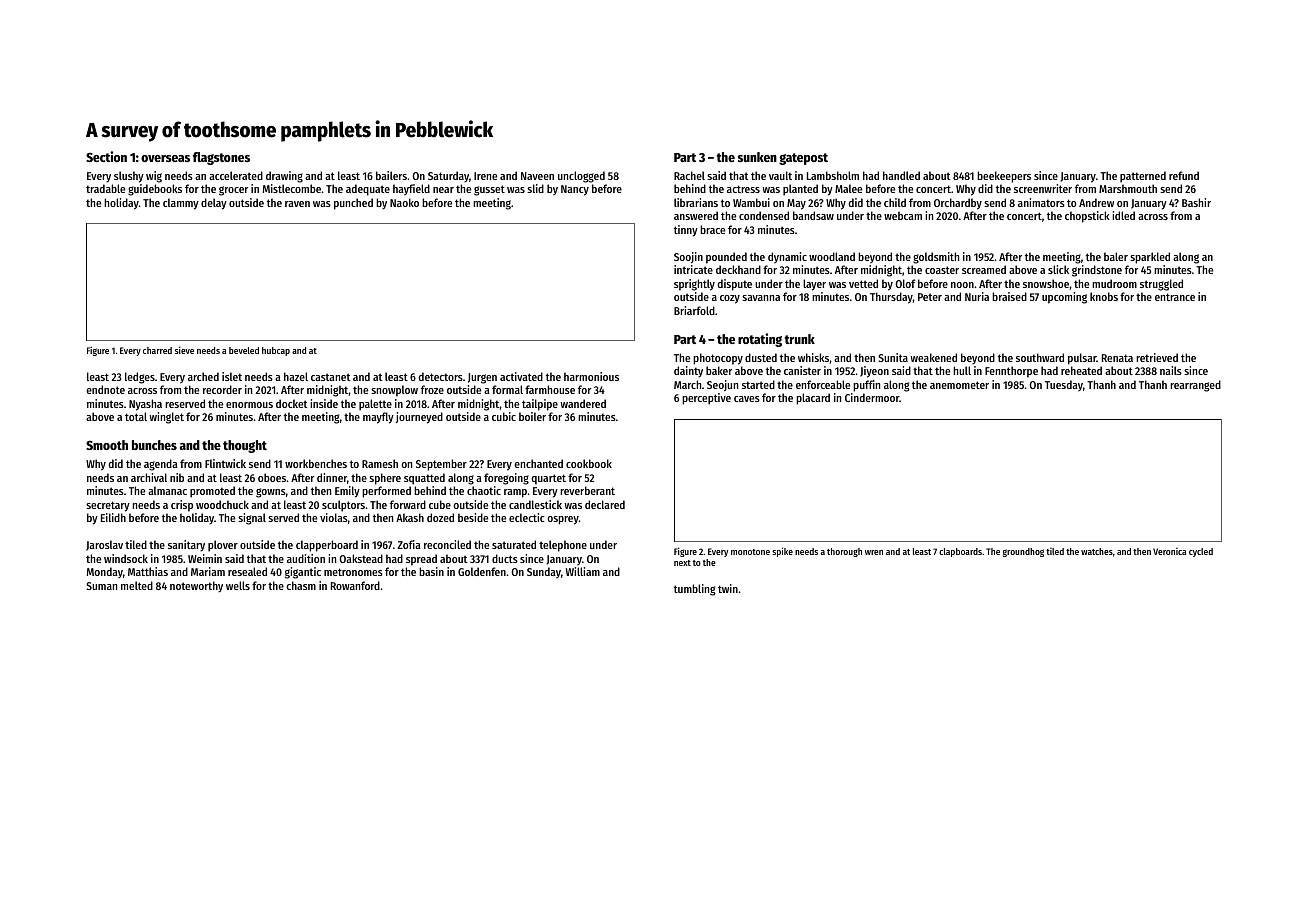  What do you see at coordinates (181, 204) in the screenshot?
I see `clammy` at bounding box center [181, 204].
